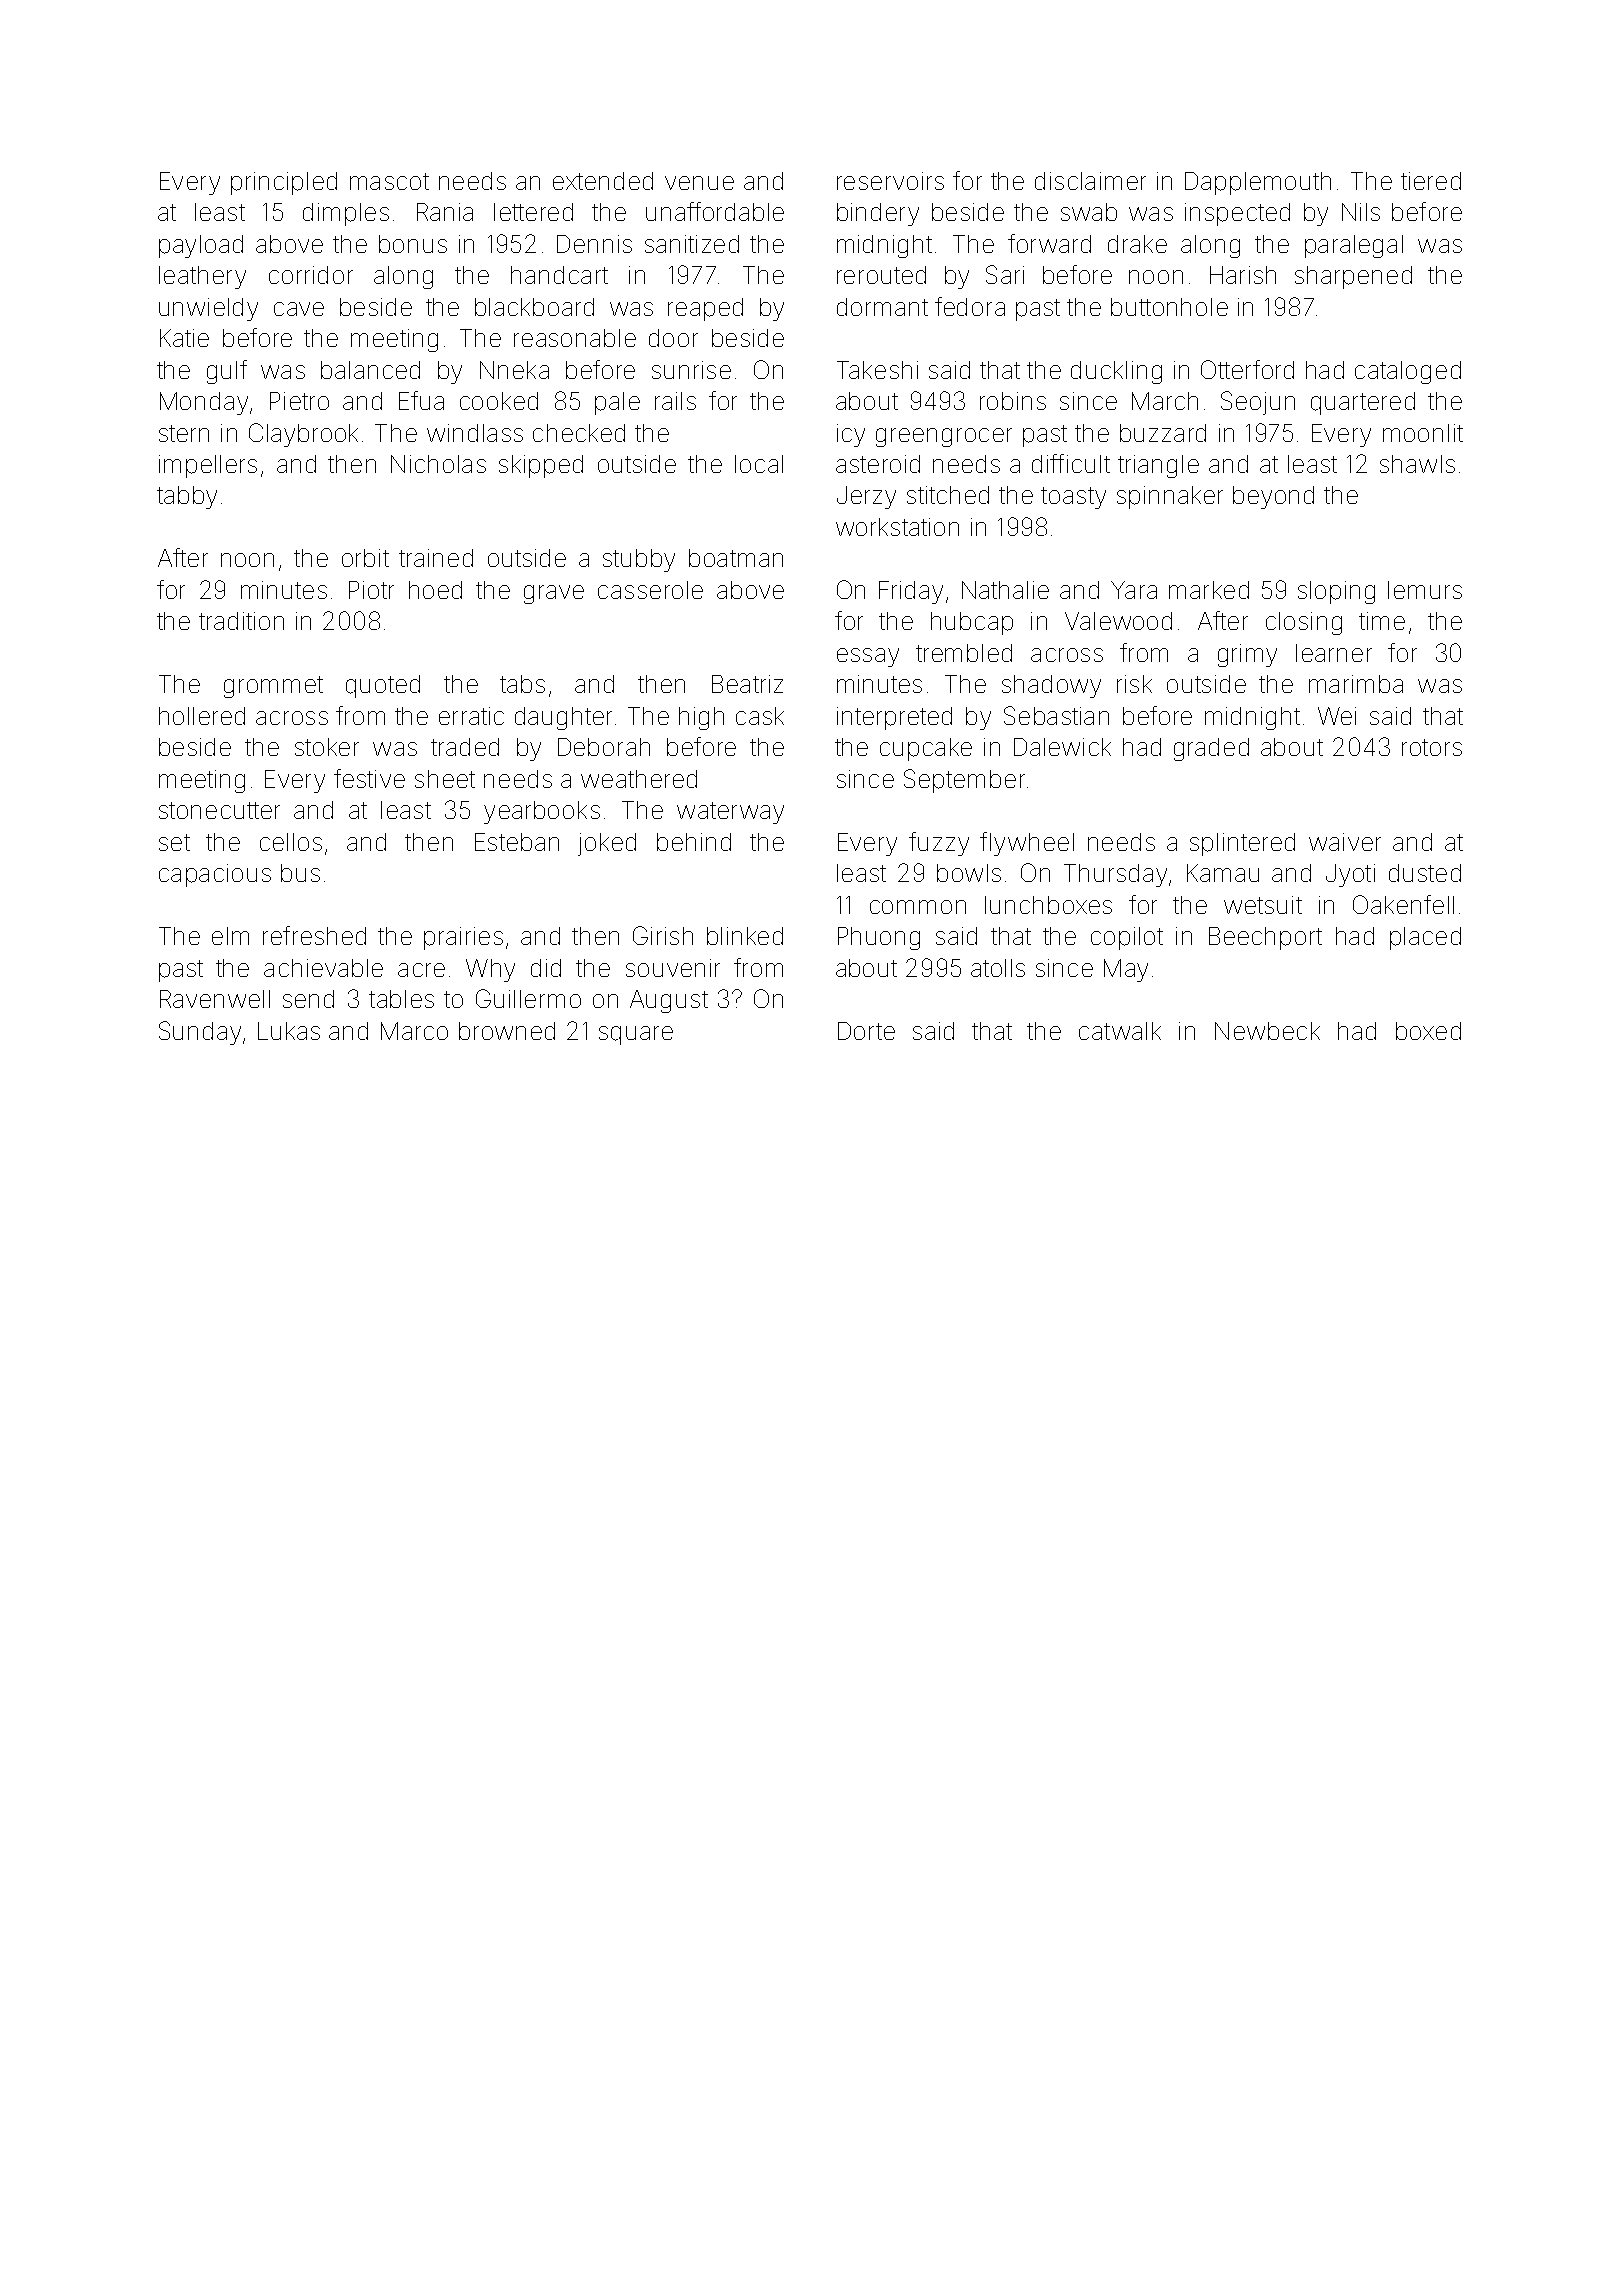 This screenshot has height=2292, width=1620. What do you see at coordinates (639, 560) in the screenshot?
I see `stubby` at bounding box center [639, 560].
